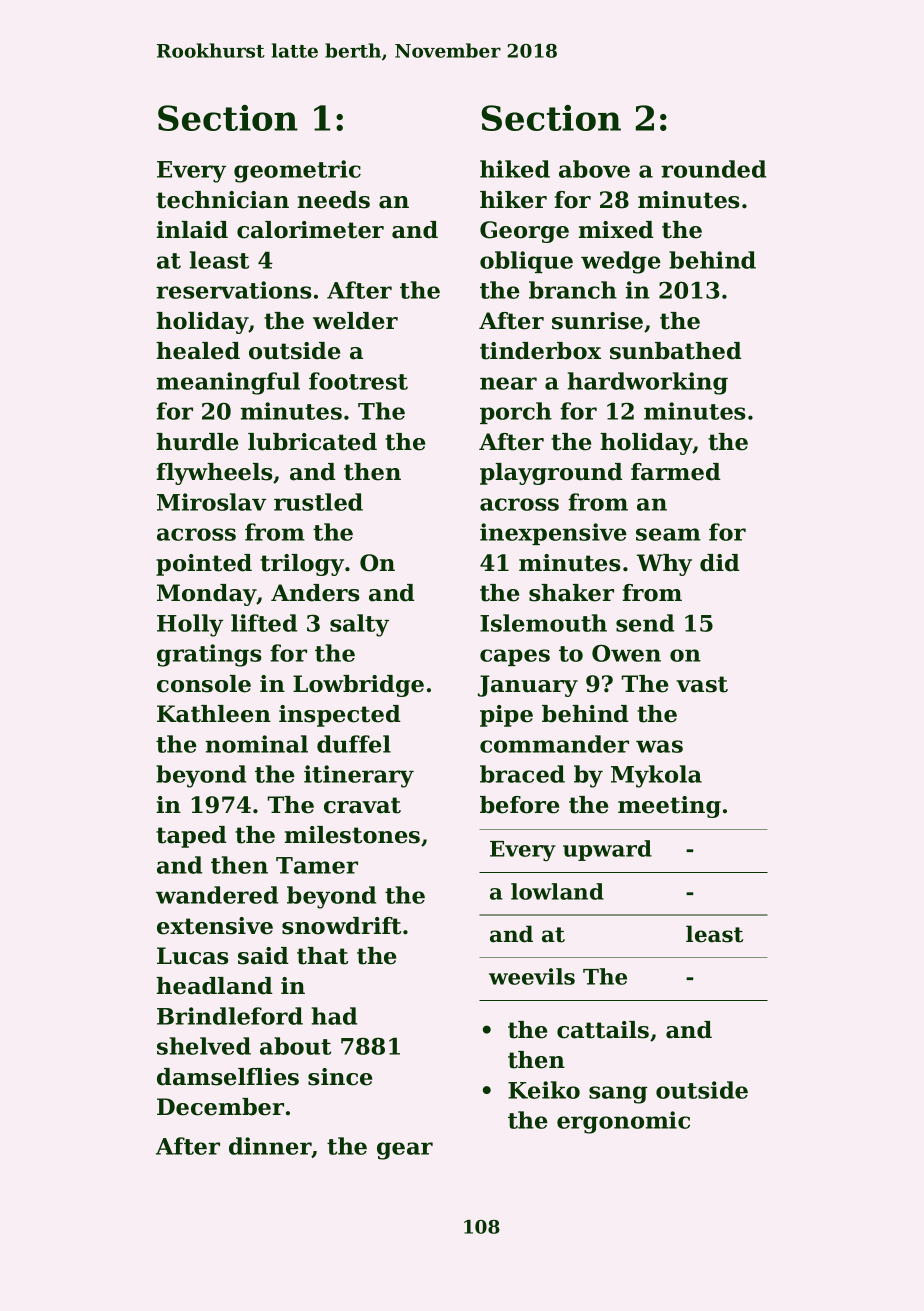  Describe the element at coordinates (340, 716) in the screenshot. I see `inspected` at that location.
